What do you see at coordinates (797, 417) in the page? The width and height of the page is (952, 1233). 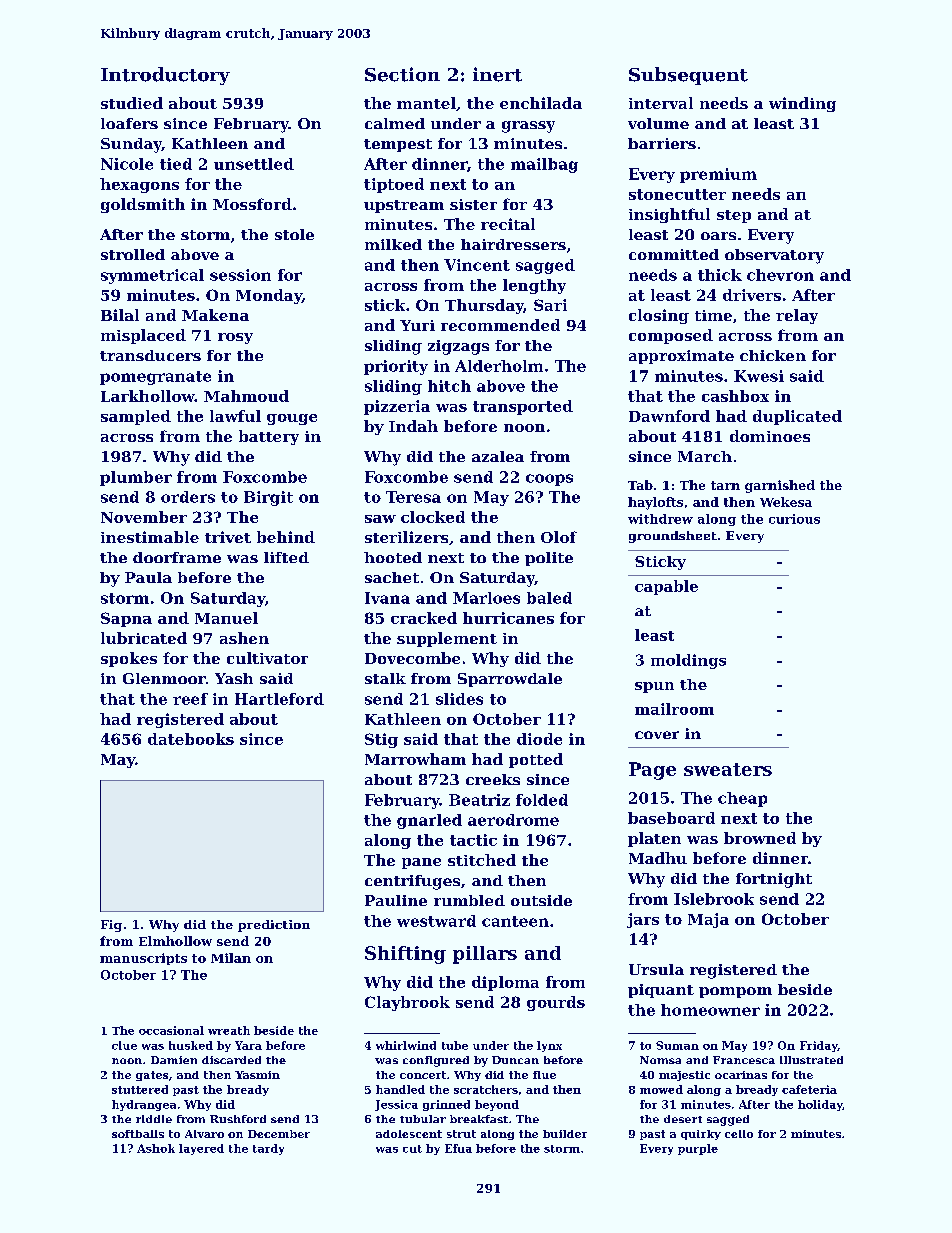 I see `duplicated` at bounding box center [797, 417].
